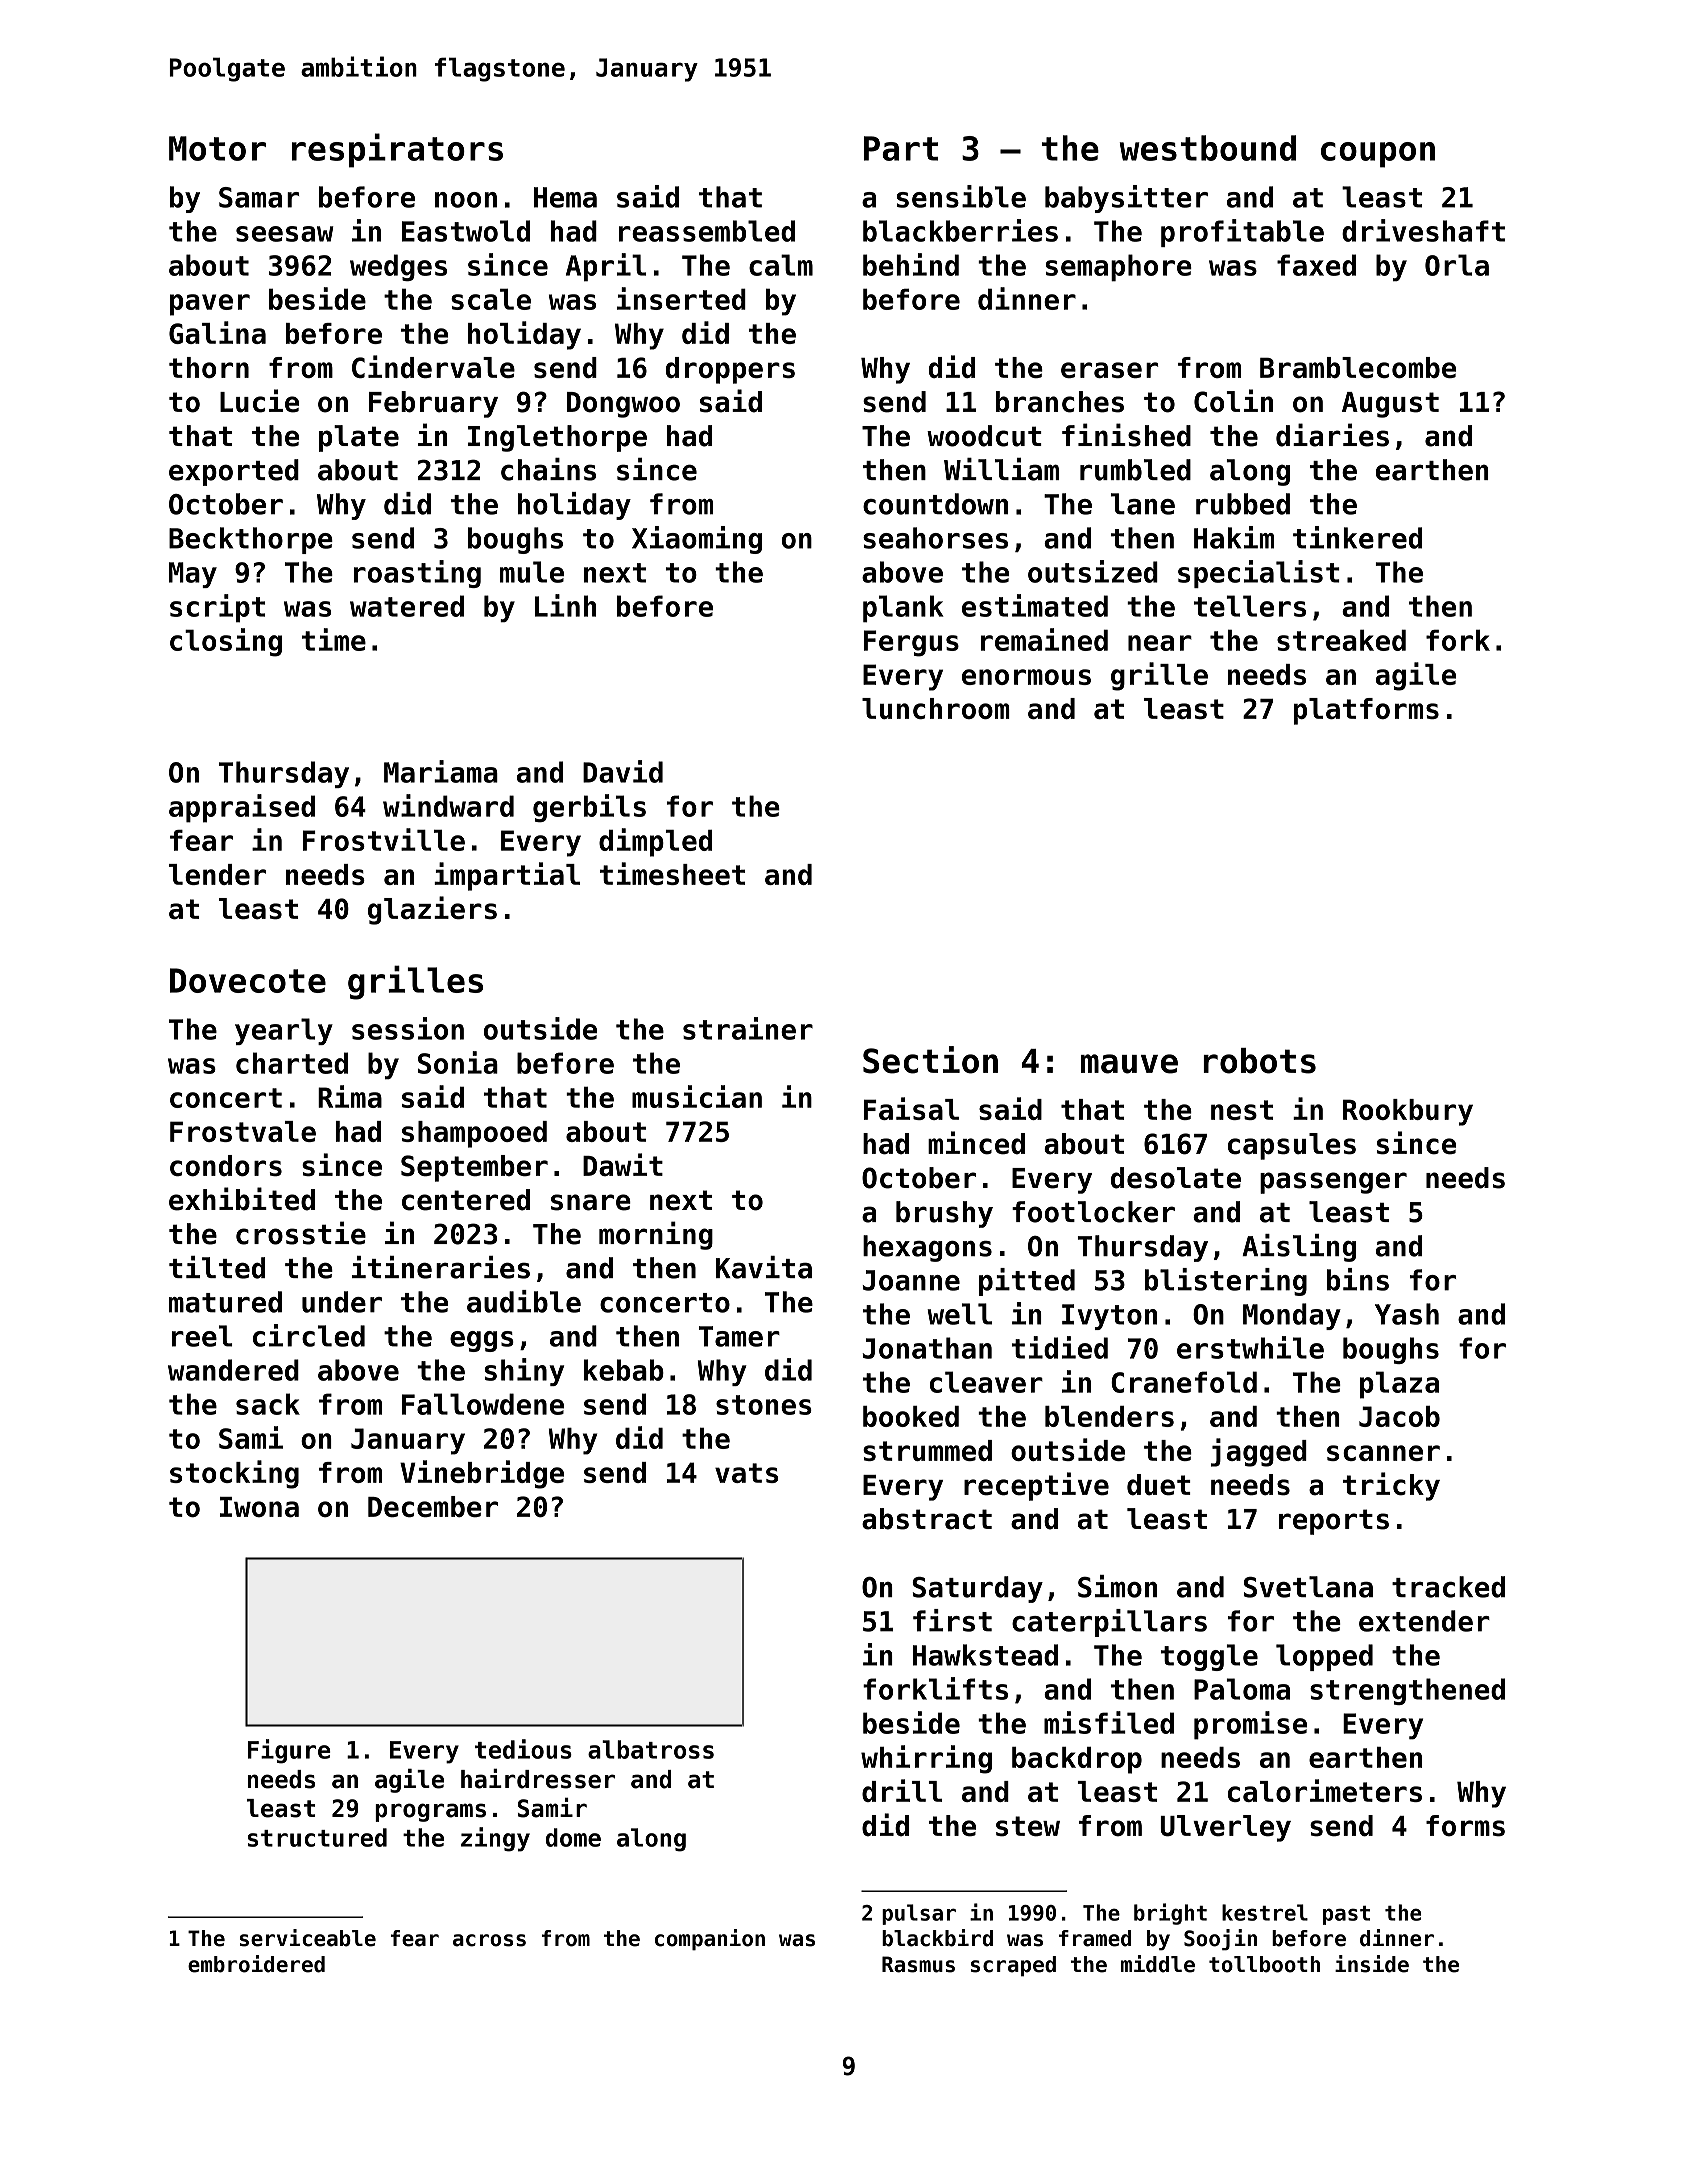 This image has width=1683, height=2178. What do you see at coordinates (902, 1790) in the image?
I see `drill` at bounding box center [902, 1790].
